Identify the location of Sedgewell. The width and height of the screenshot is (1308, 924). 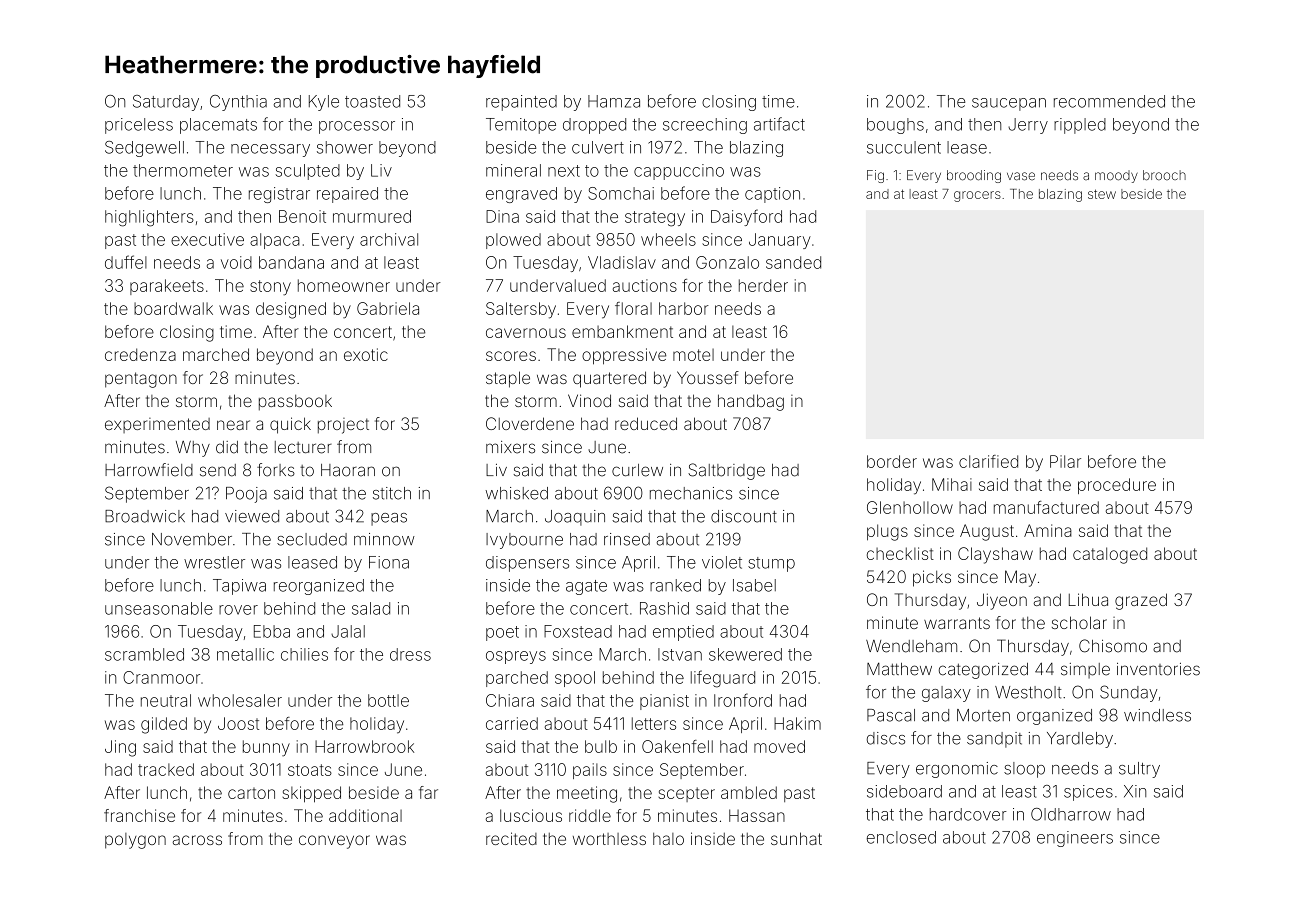
(144, 149).
